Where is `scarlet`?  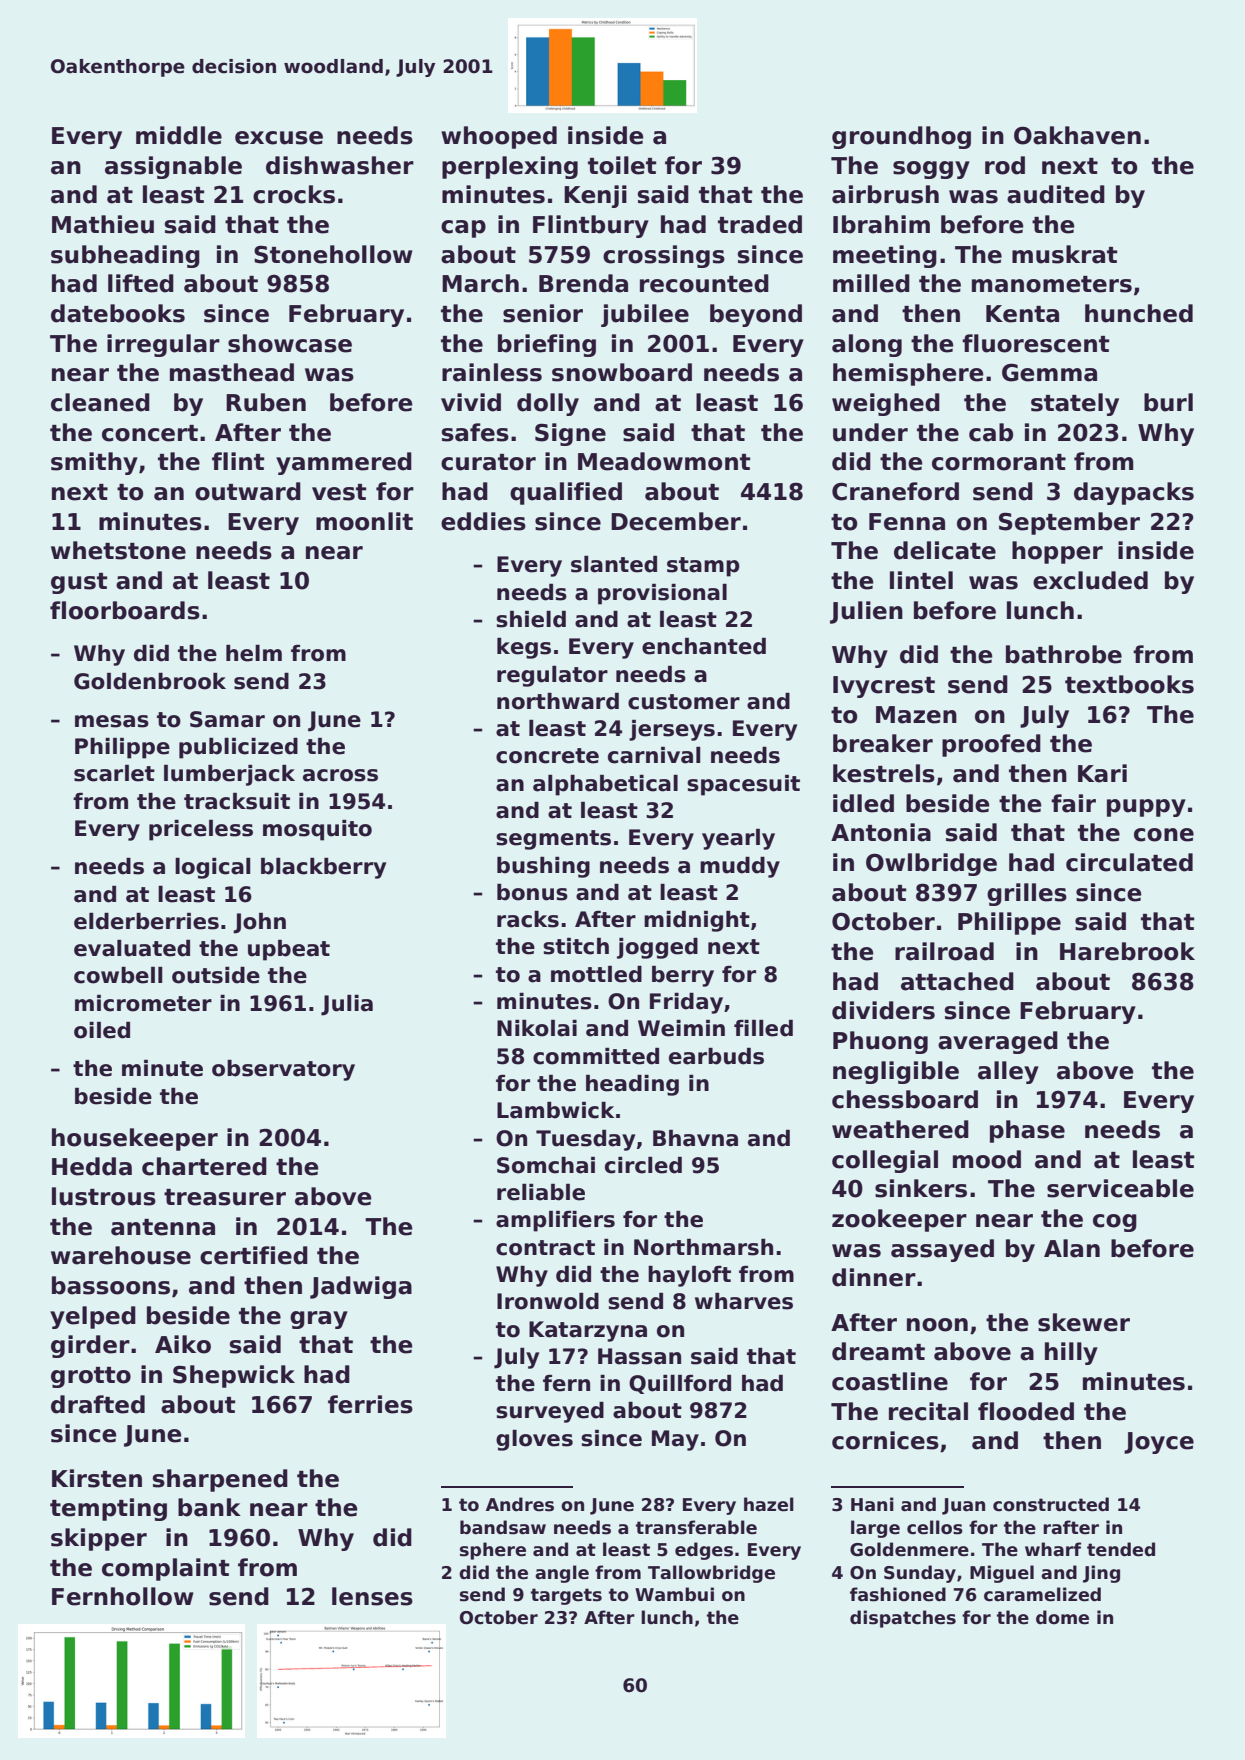
scarlet is located at coordinates (114, 773).
